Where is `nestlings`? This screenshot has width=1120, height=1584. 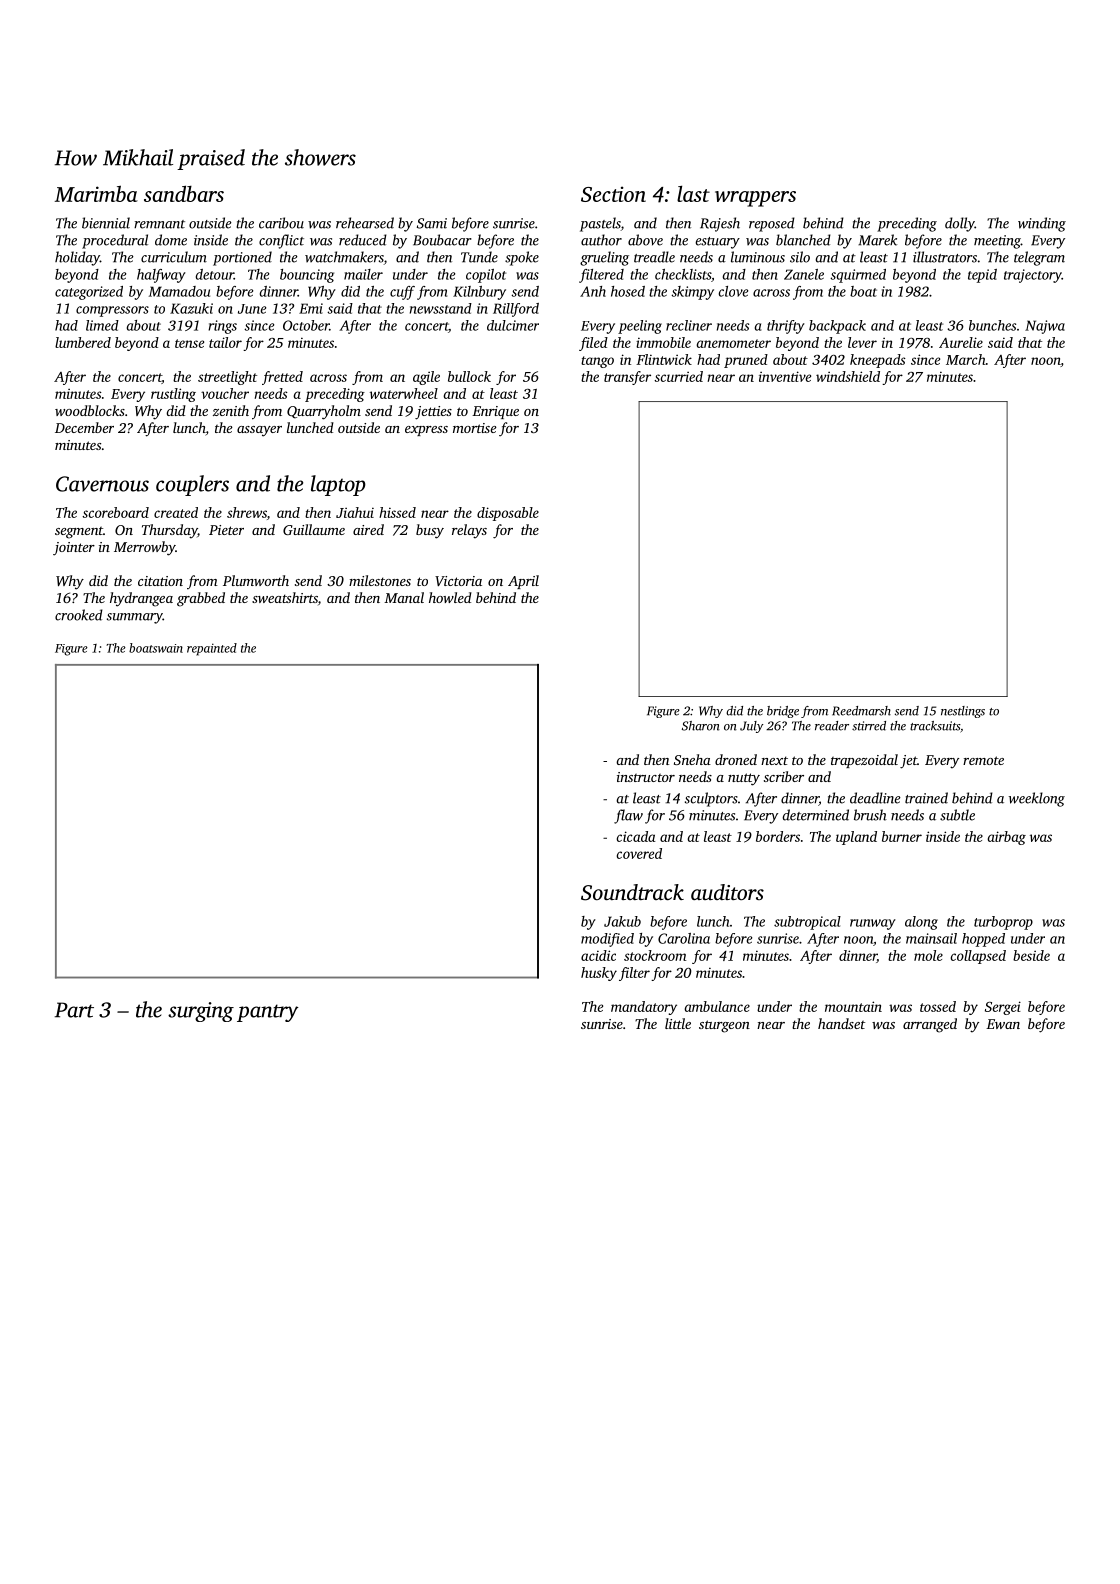
nestlings is located at coordinates (963, 712).
